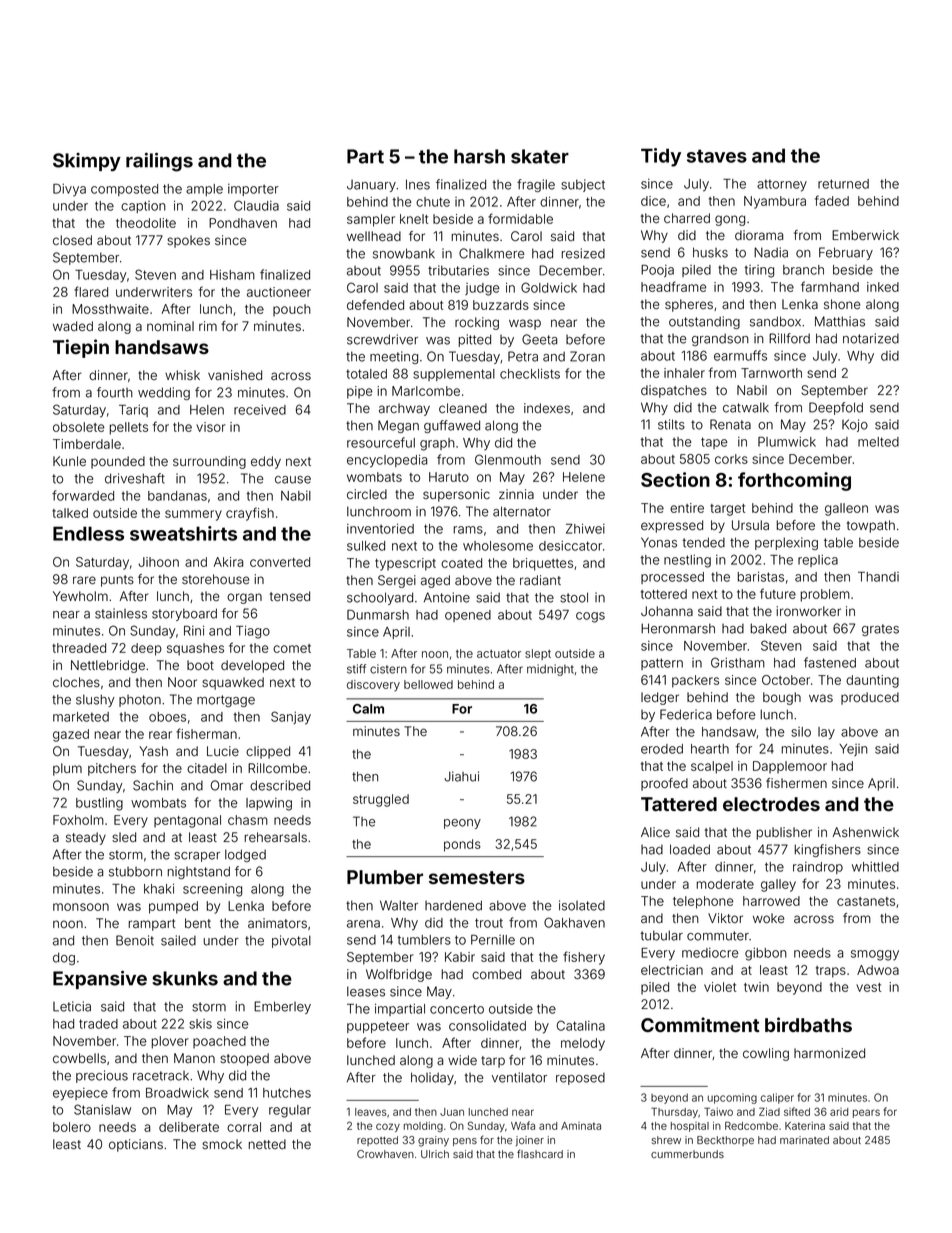  Describe the element at coordinates (232, 275) in the image. I see `Hisham` at that location.
